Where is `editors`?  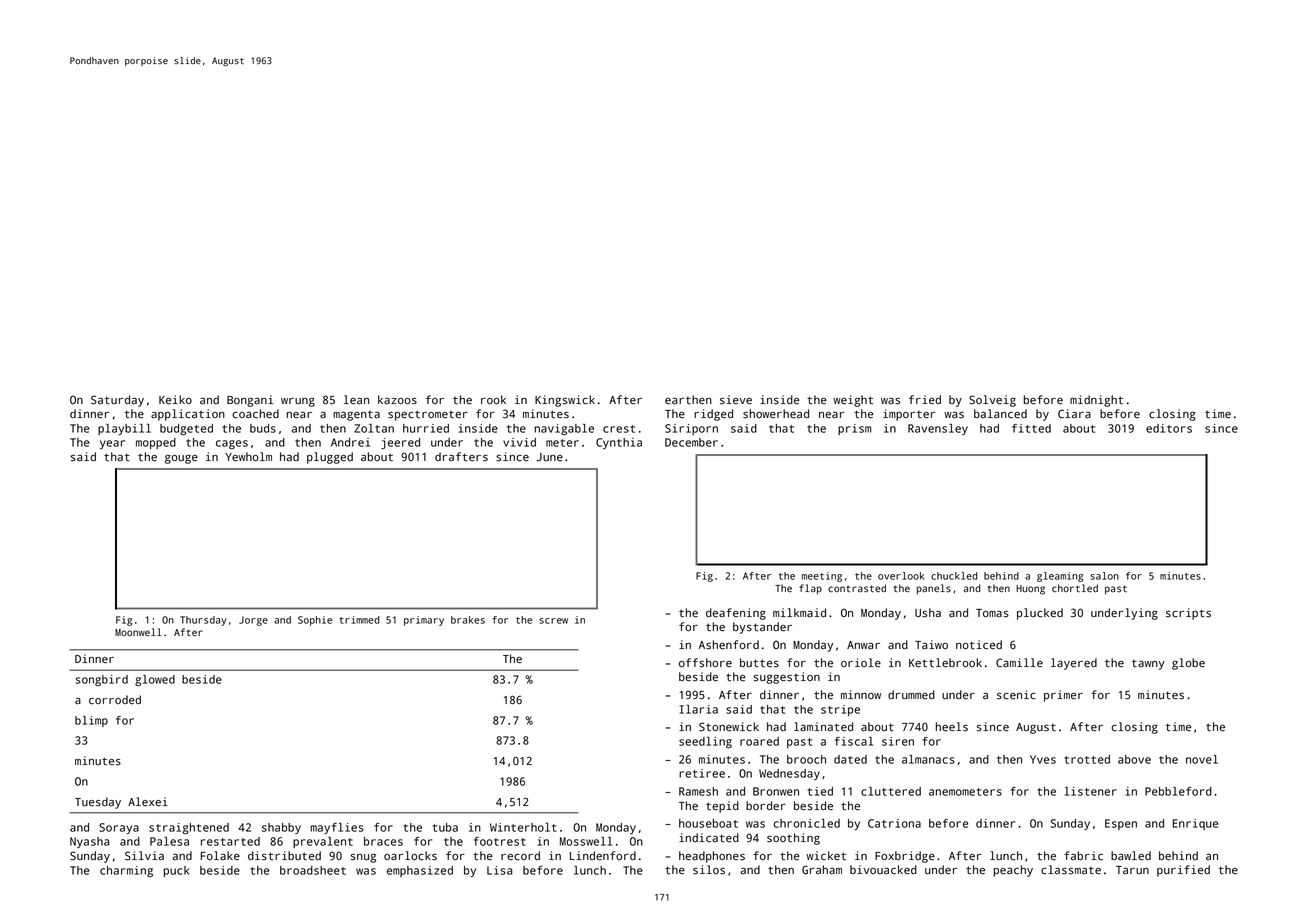
editors is located at coordinates (1169, 428).
